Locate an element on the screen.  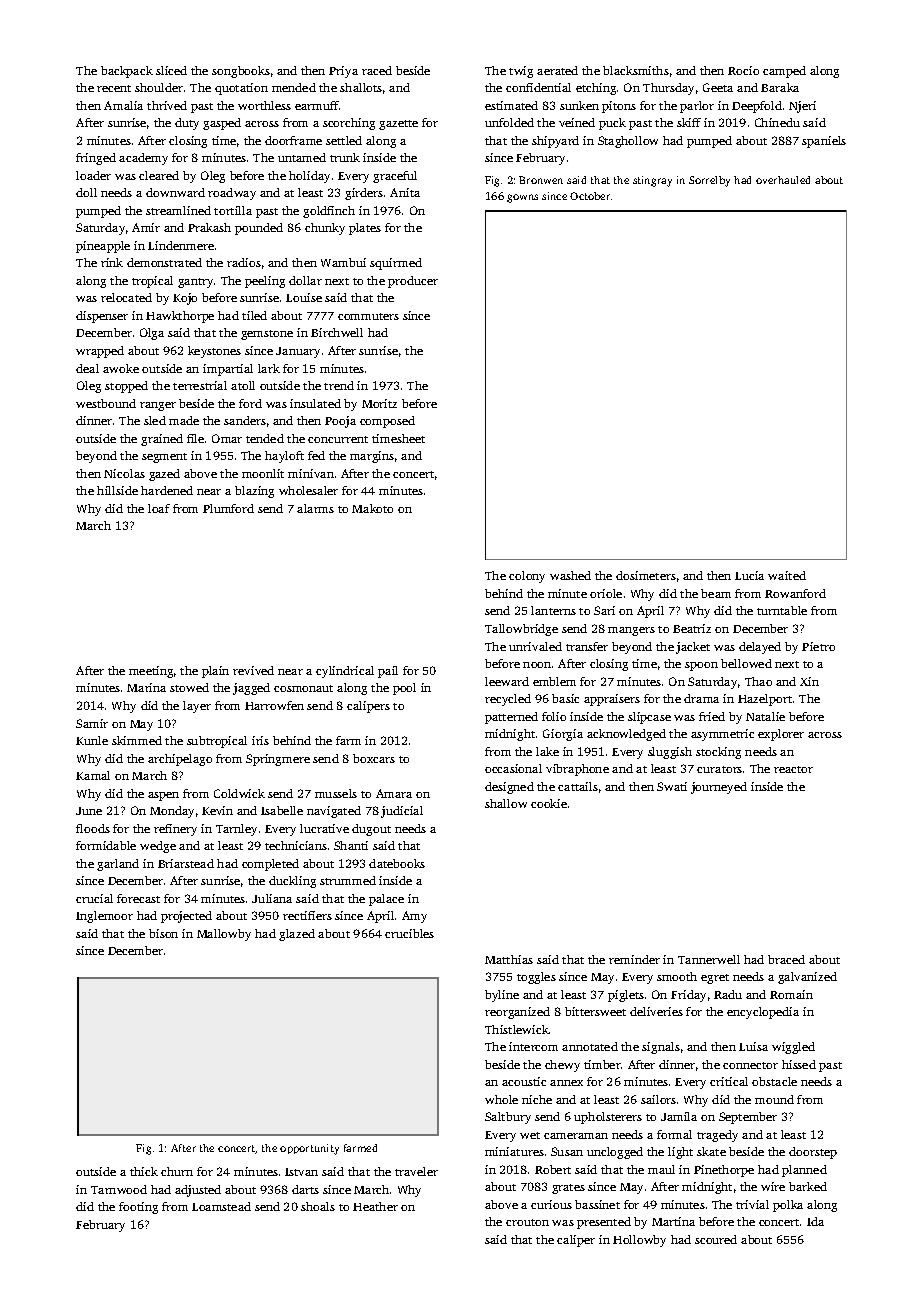
crucibles is located at coordinates (409, 933).
